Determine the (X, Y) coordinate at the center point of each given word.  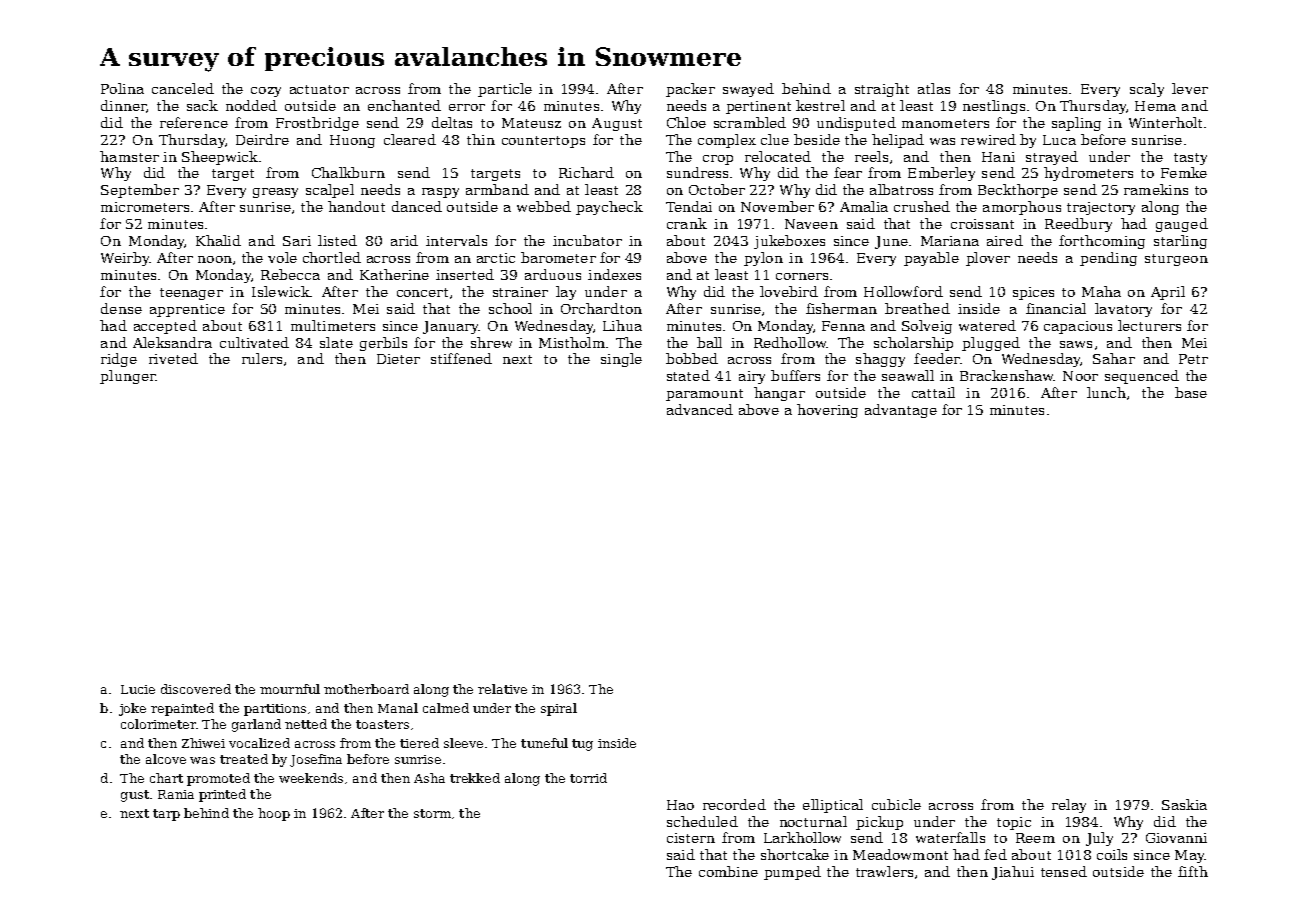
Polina (122, 88)
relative (502, 689)
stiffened (461, 358)
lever (1190, 88)
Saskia (1184, 804)
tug (582, 745)
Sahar (1114, 358)
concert (422, 292)
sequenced (1142, 377)
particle (505, 90)
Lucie (138, 689)
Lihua (622, 325)
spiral (559, 709)
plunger (128, 377)
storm (432, 813)
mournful (290, 689)
